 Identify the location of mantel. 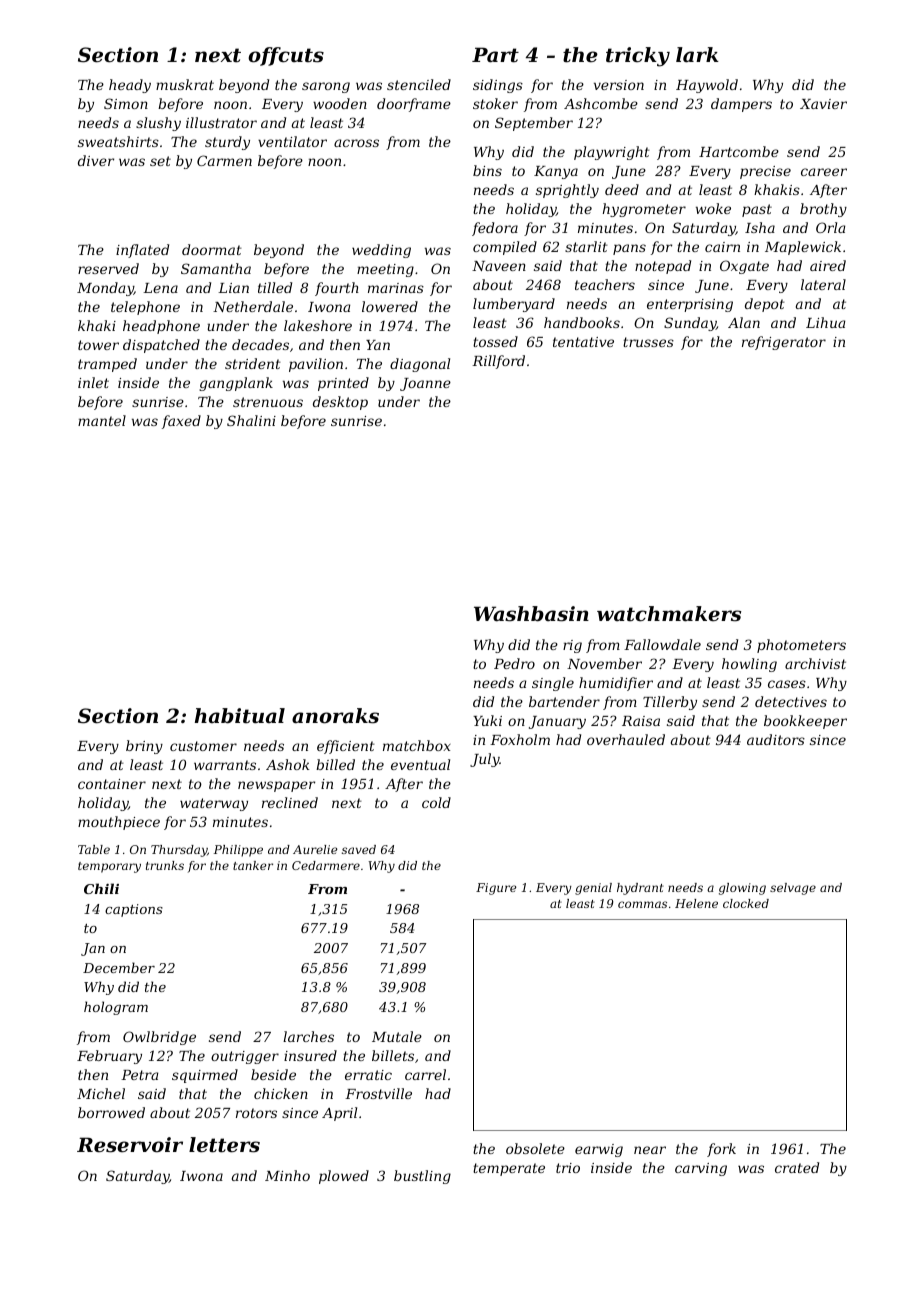
(102, 420).
